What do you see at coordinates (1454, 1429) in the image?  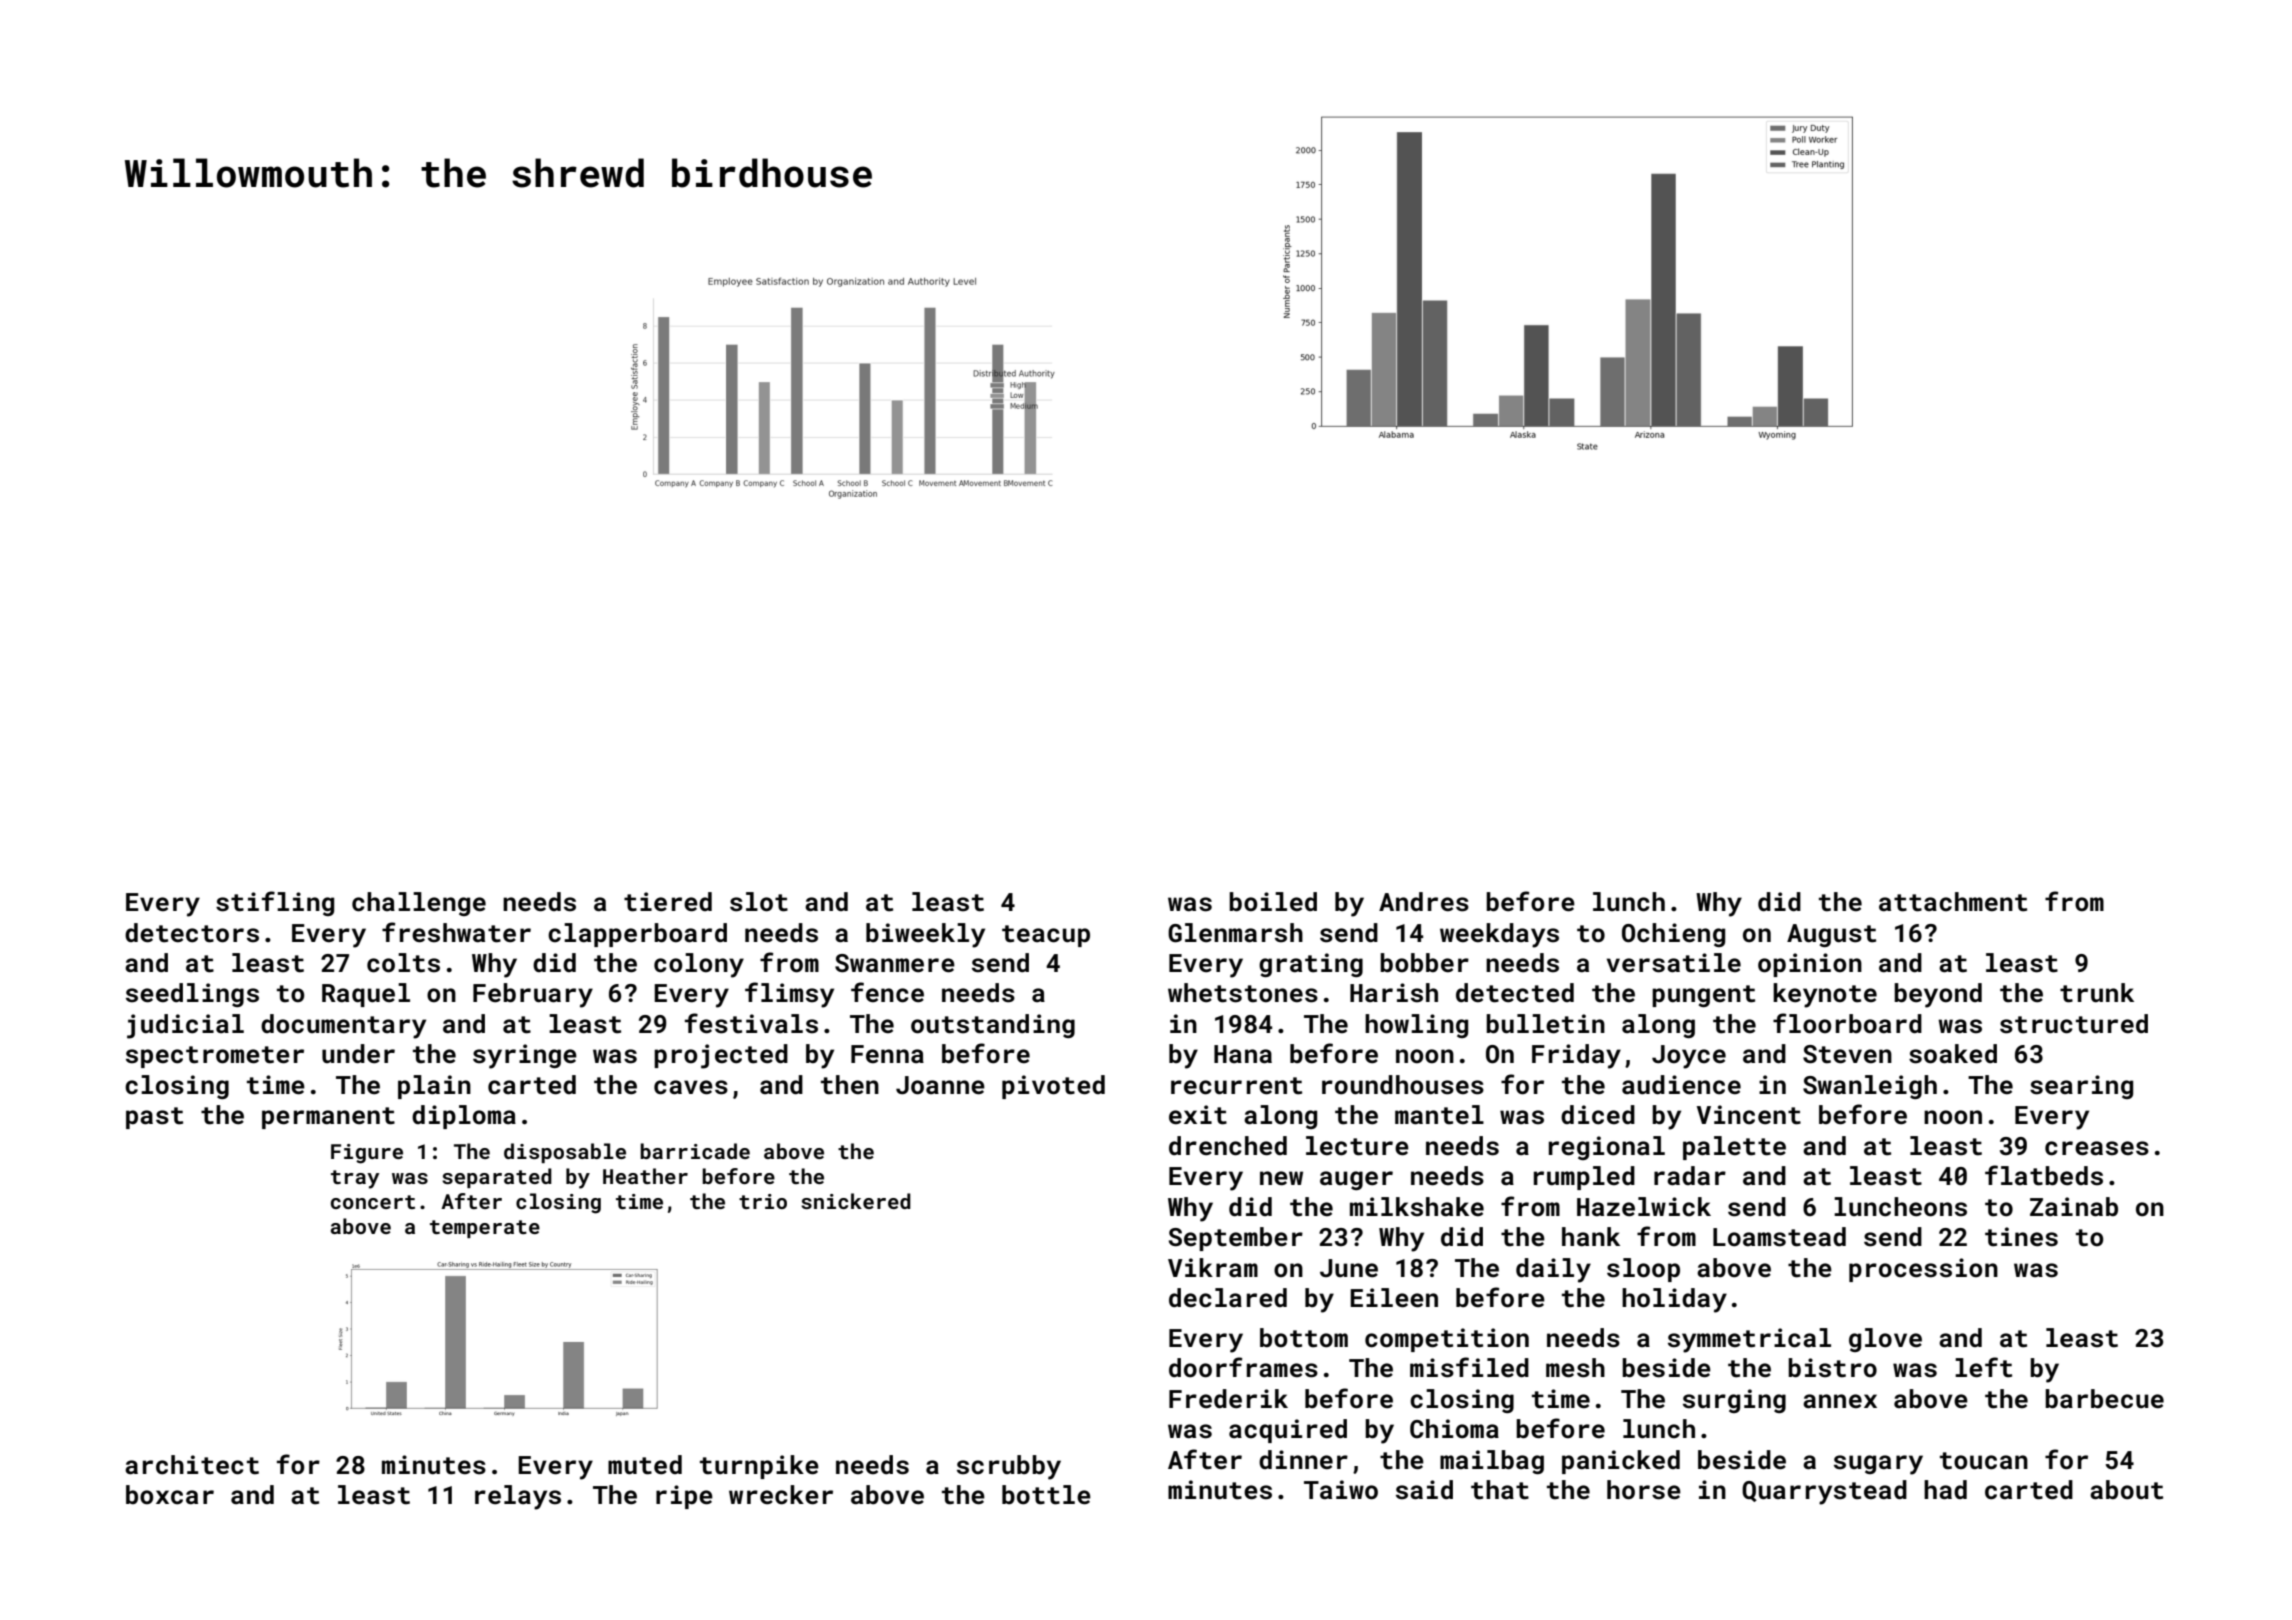 I see `Chioma` at bounding box center [1454, 1429].
